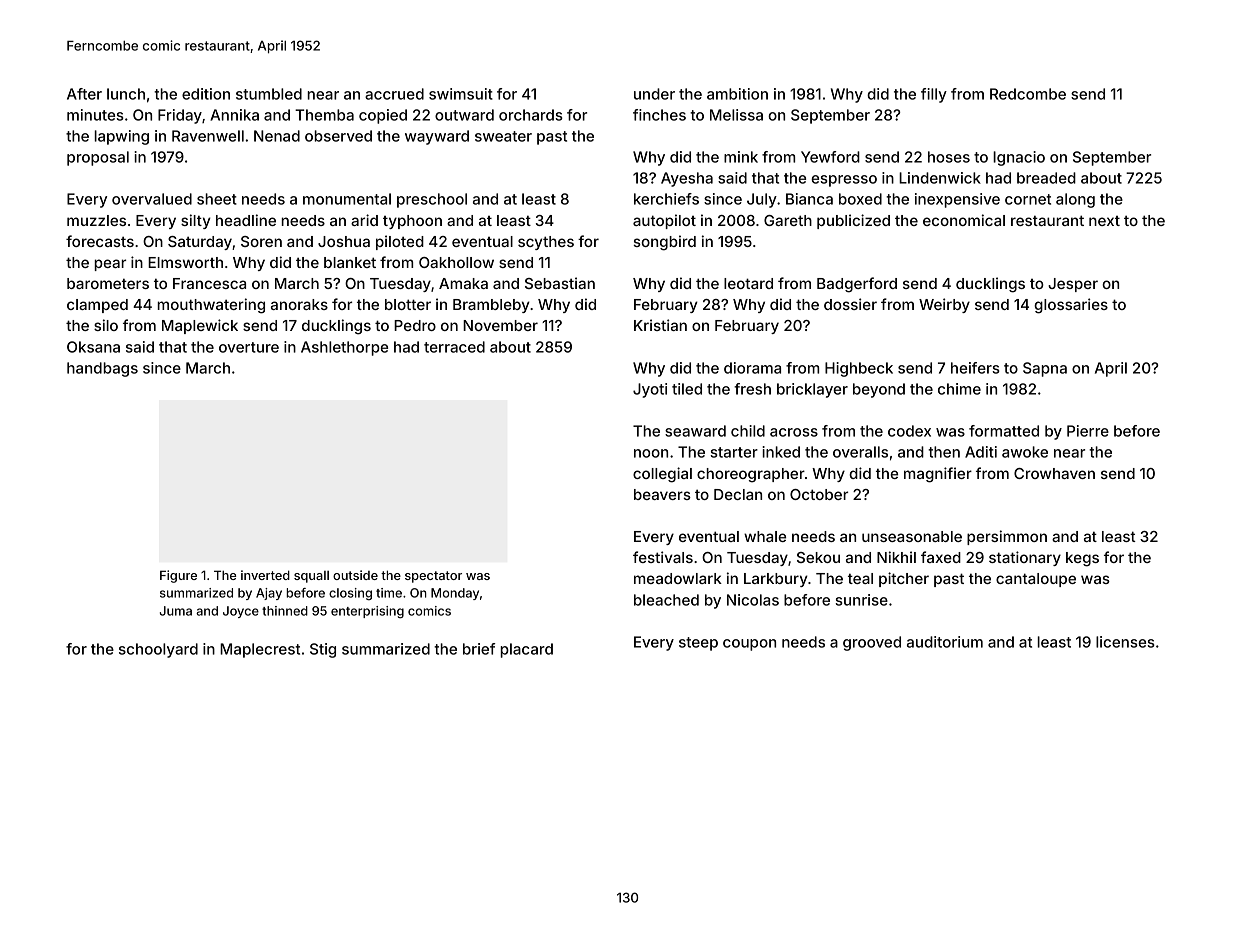  I want to click on cantaloupe, so click(1036, 580).
